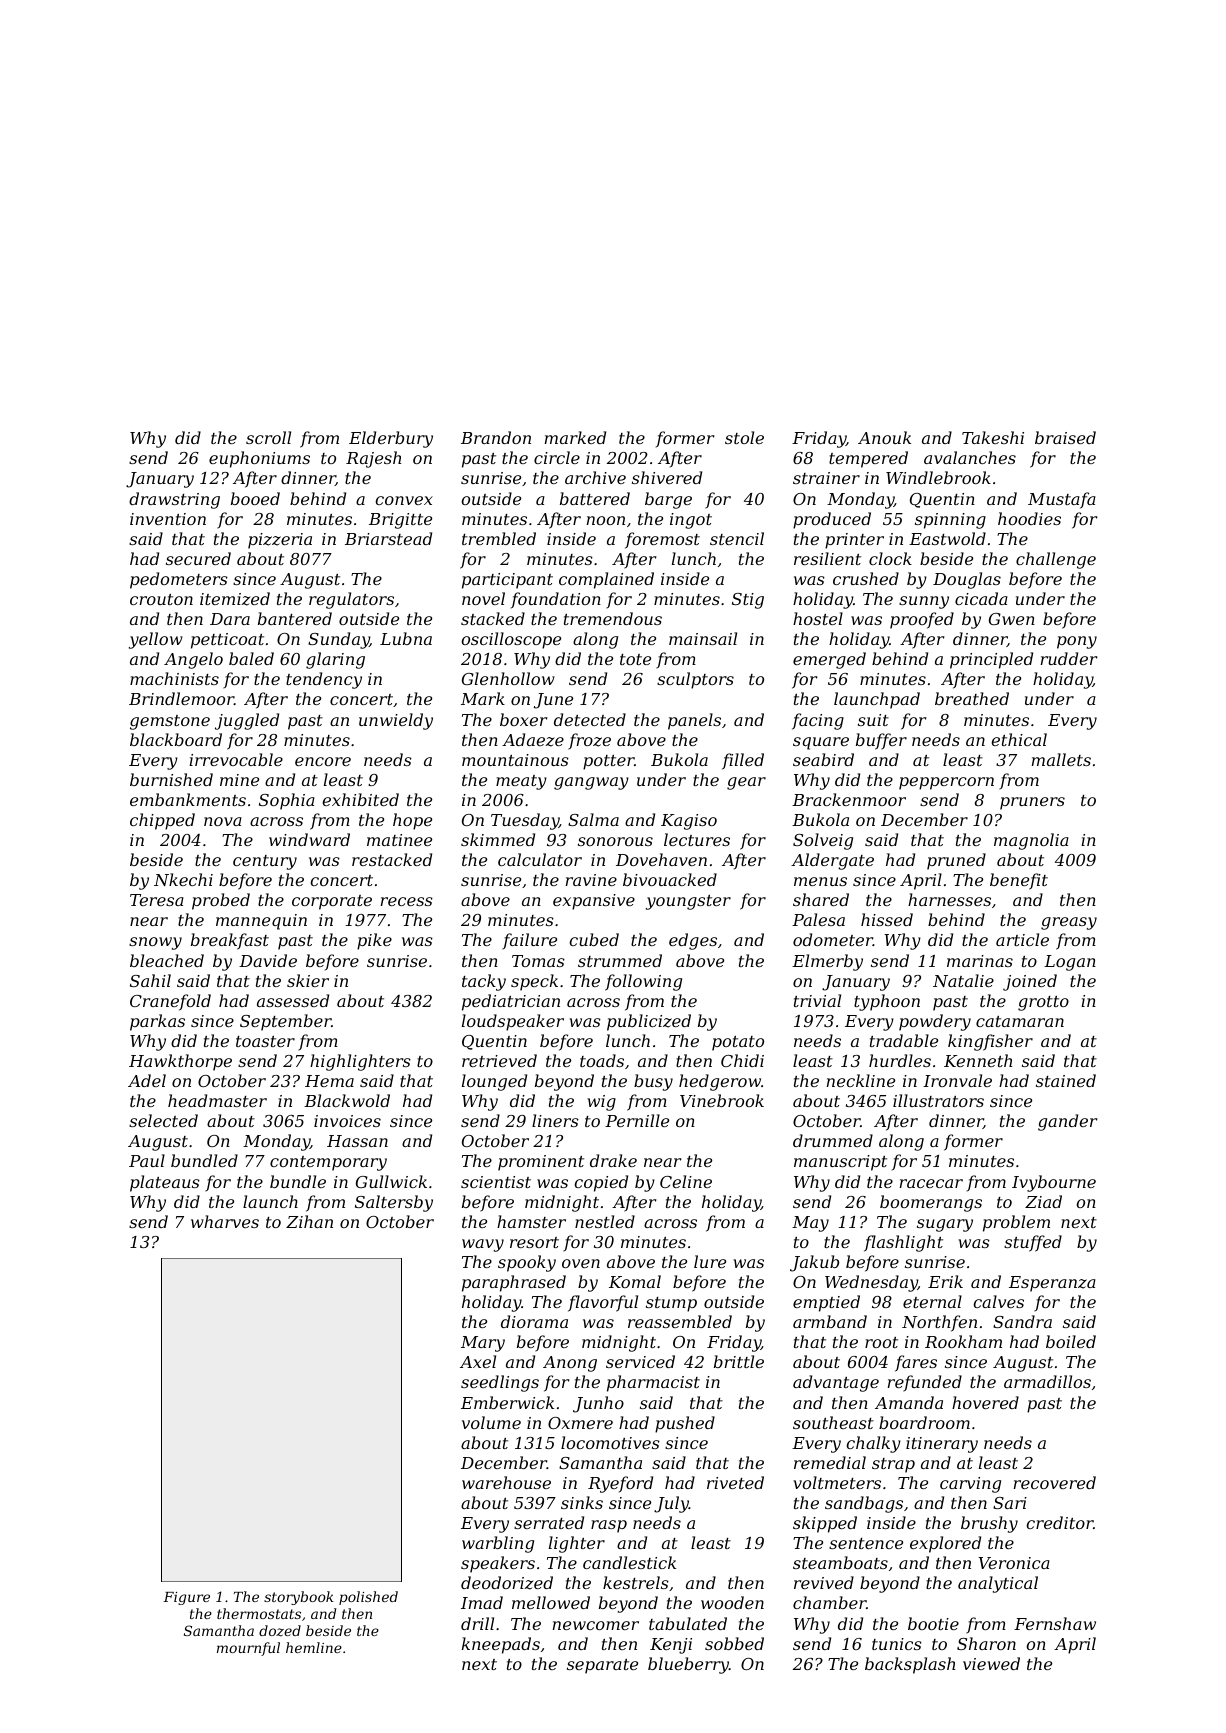 The image size is (1226, 1733). I want to click on Glenhollow, so click(508, 678).
